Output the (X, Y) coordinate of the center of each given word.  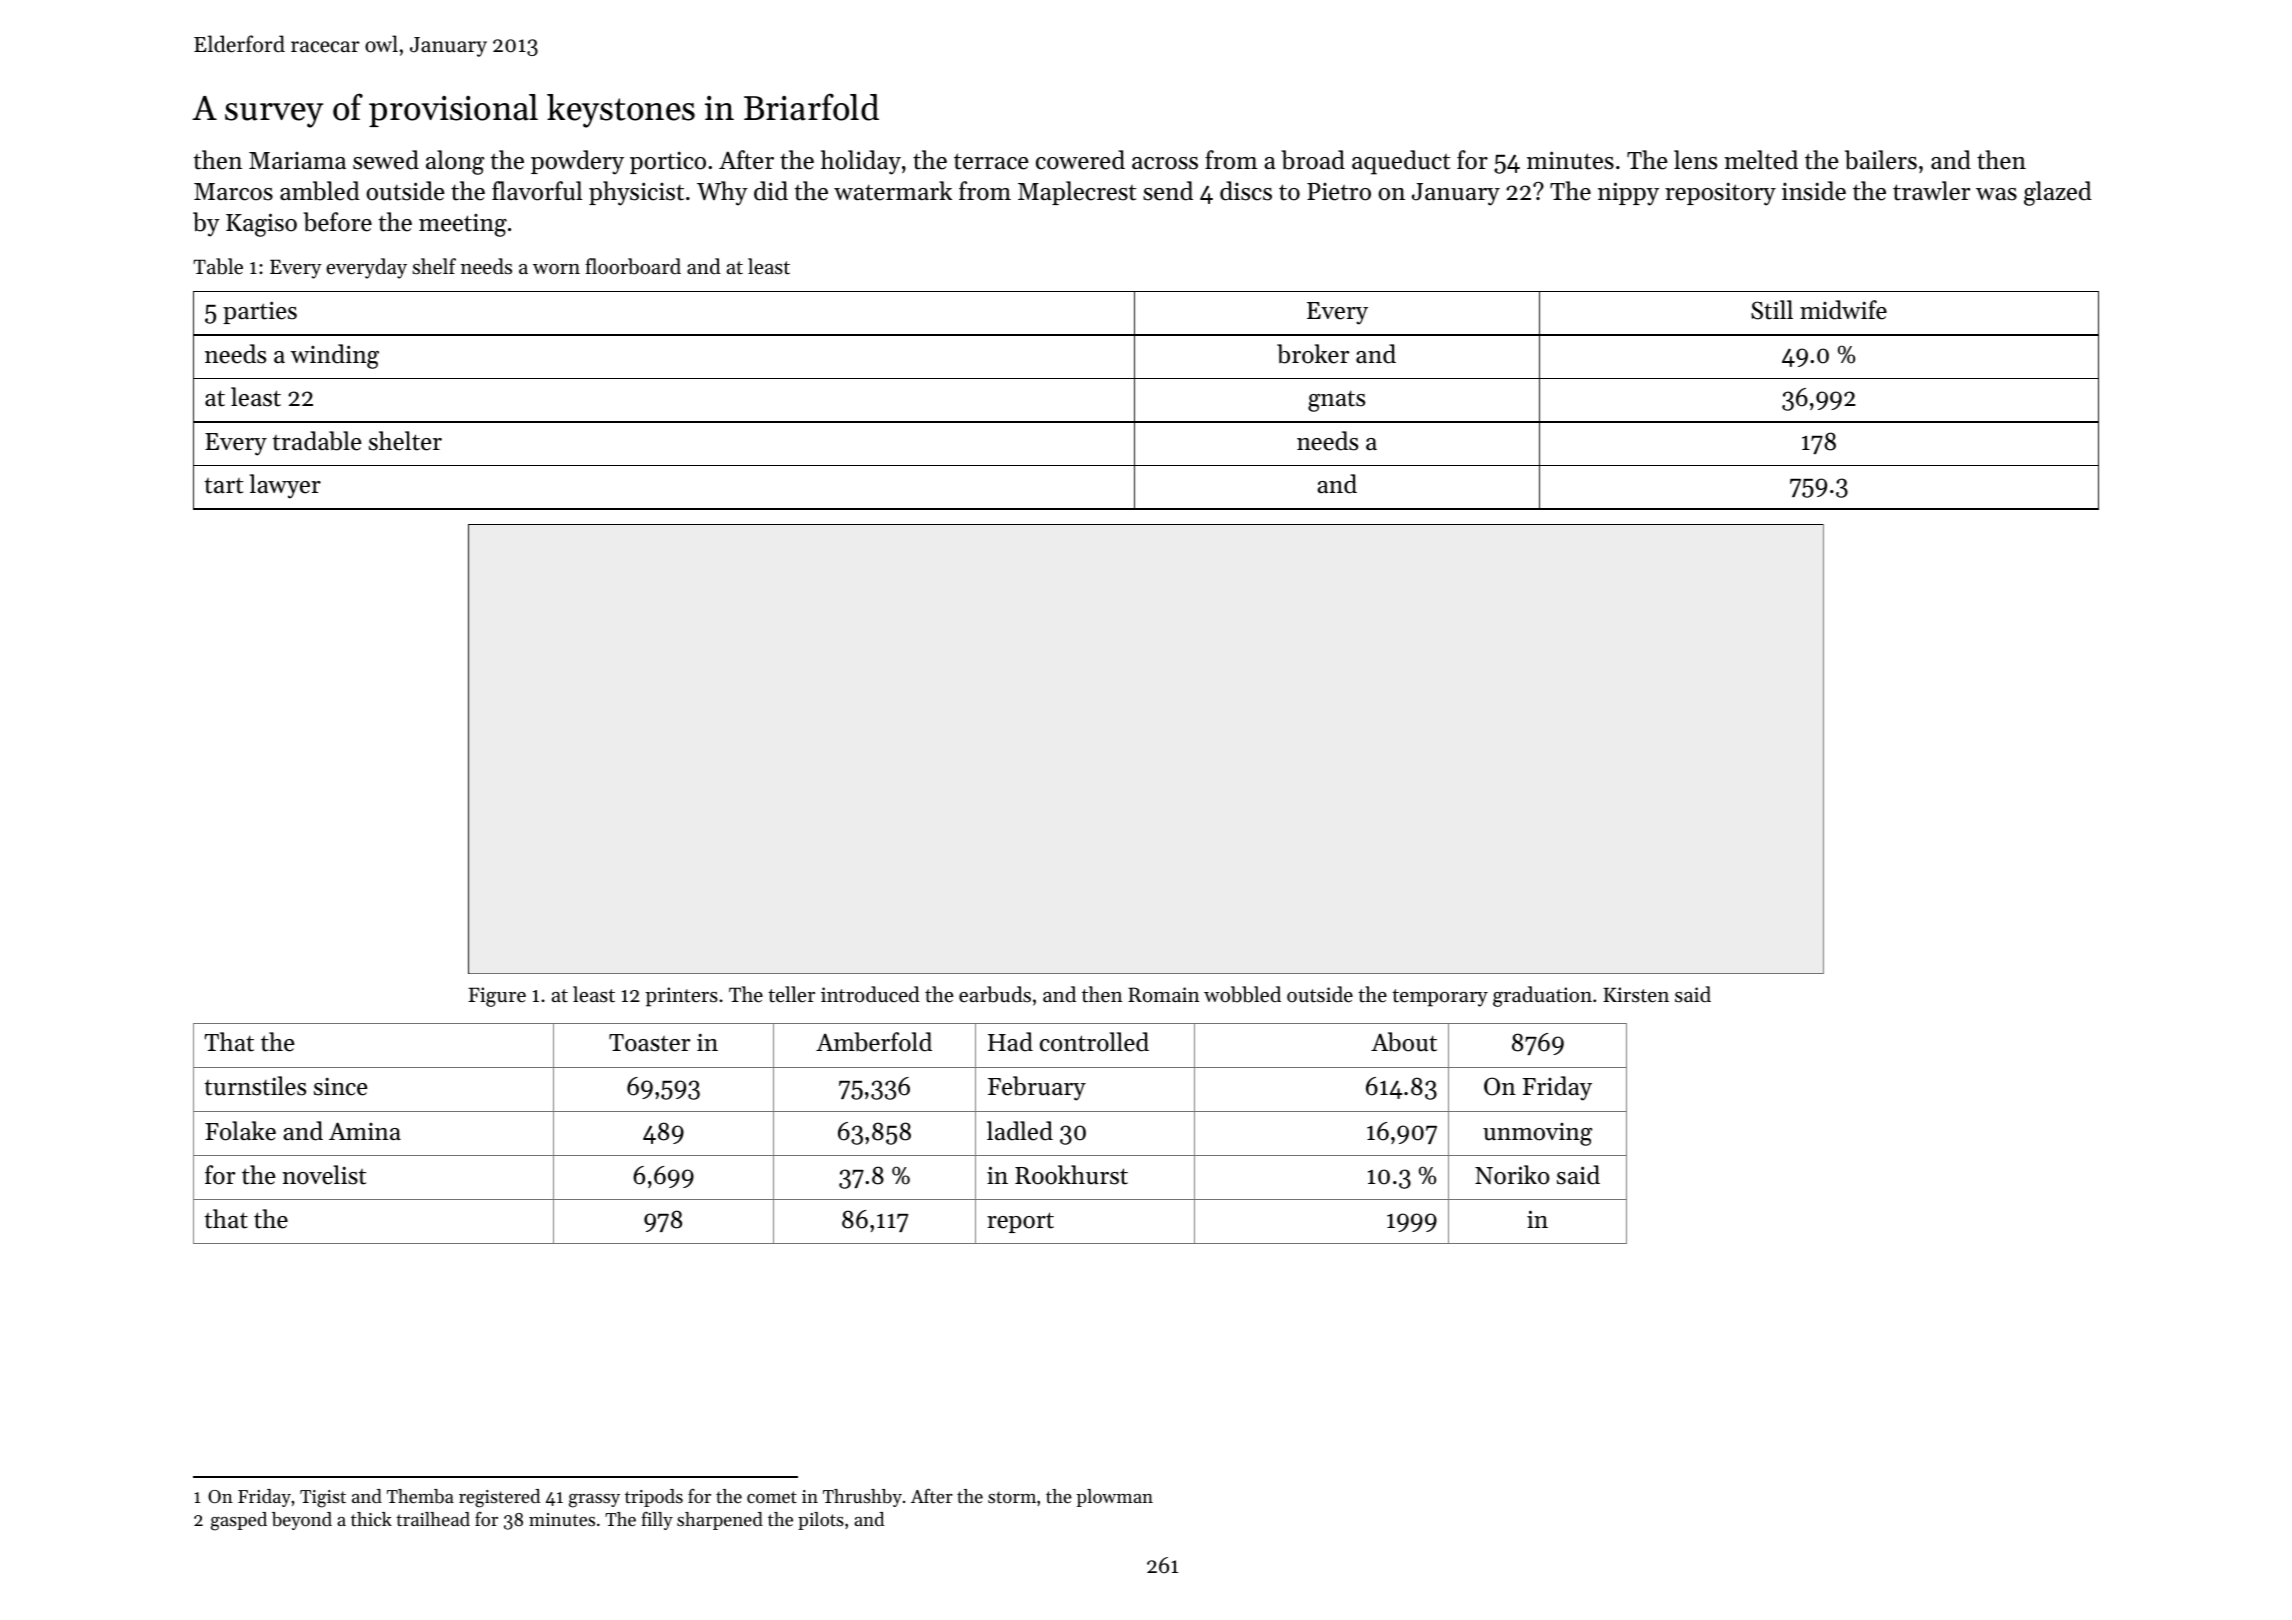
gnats (1336, 401)
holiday (861, 162)
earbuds (995, 994)
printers (681, 997)
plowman (1114, 1498)
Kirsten (1636, 995)
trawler (1931, 191)
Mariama (297, 160)
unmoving (1538, 1134)
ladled (1020, 1131)
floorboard (633, 266)
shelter (405, 441)
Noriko (1512, 1175)
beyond (302, 1521)
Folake (240, 1131)
